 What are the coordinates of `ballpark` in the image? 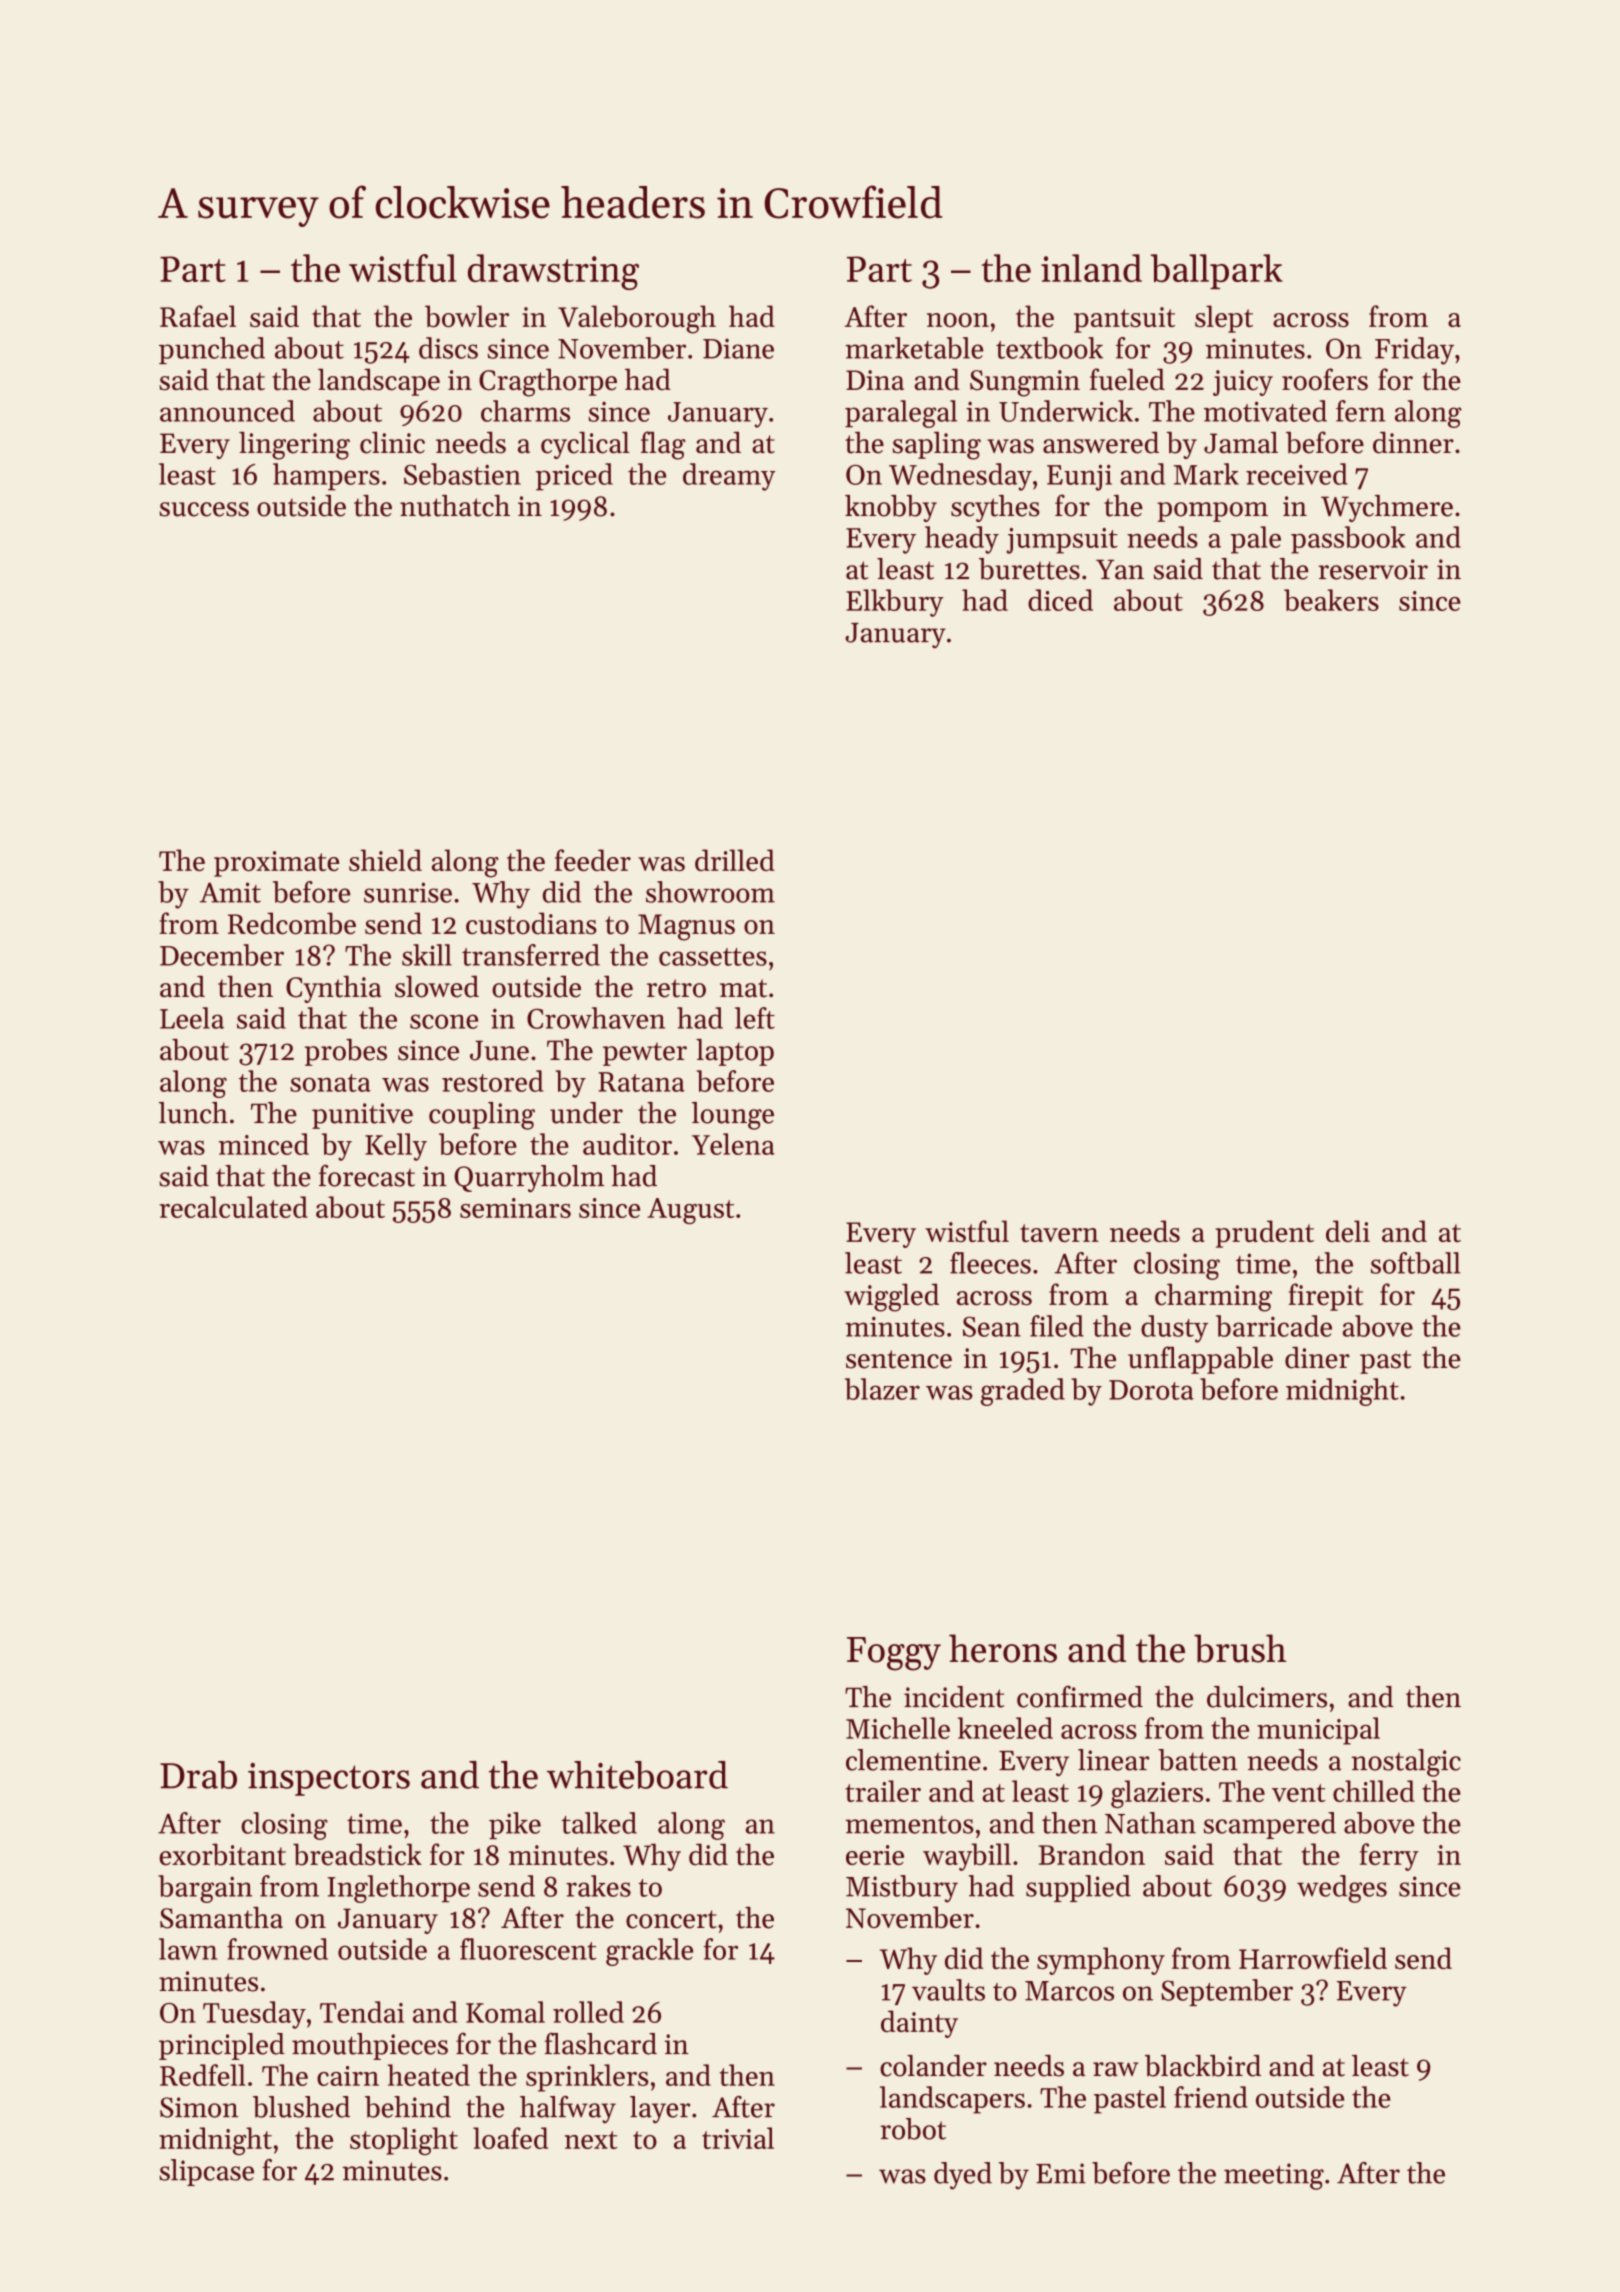 It's located at (1217, 271).
